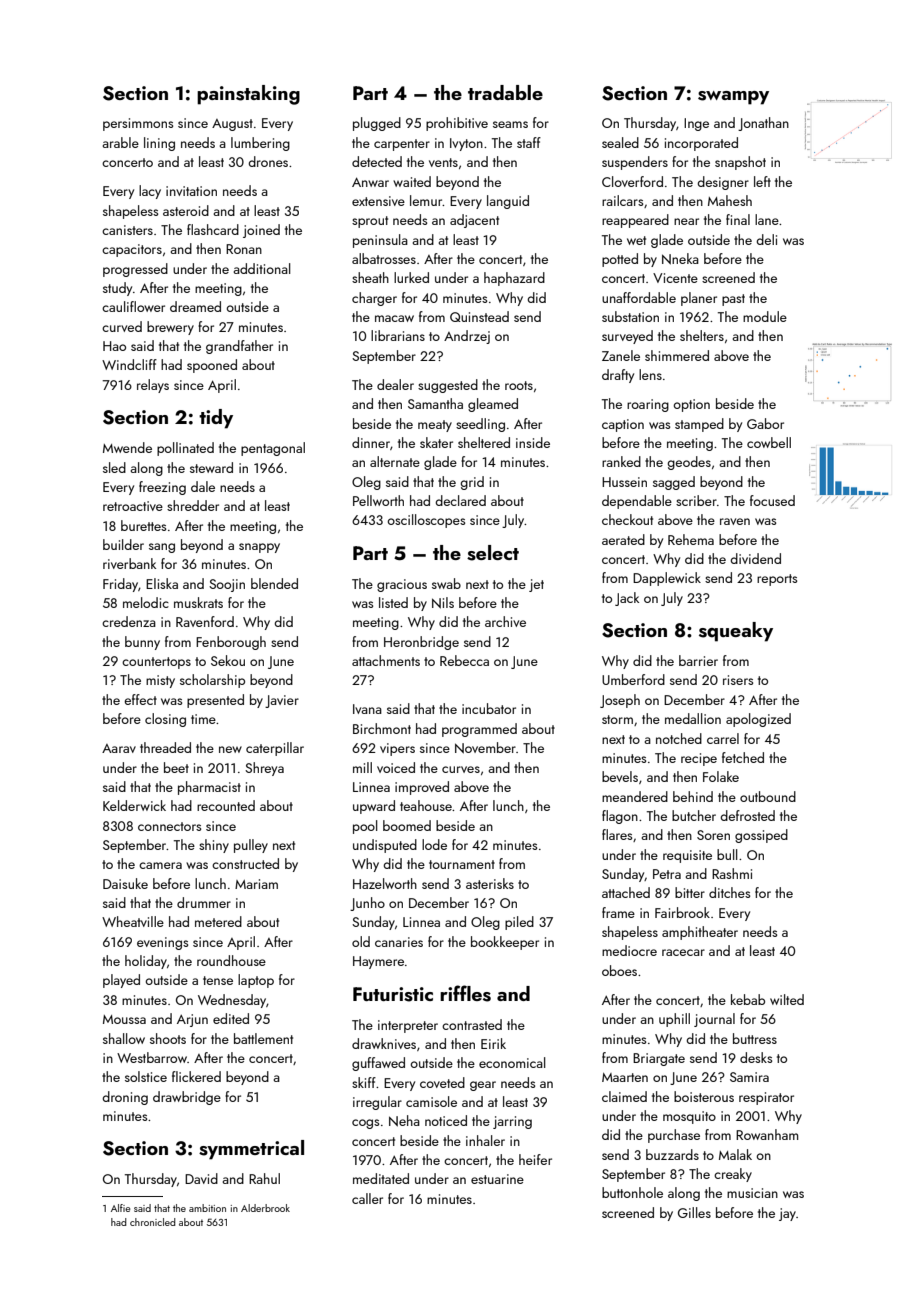 This image has width=908, height=1316. Describe the element at coordinates (733, 98) in the image. I see `swampy` at that location.
